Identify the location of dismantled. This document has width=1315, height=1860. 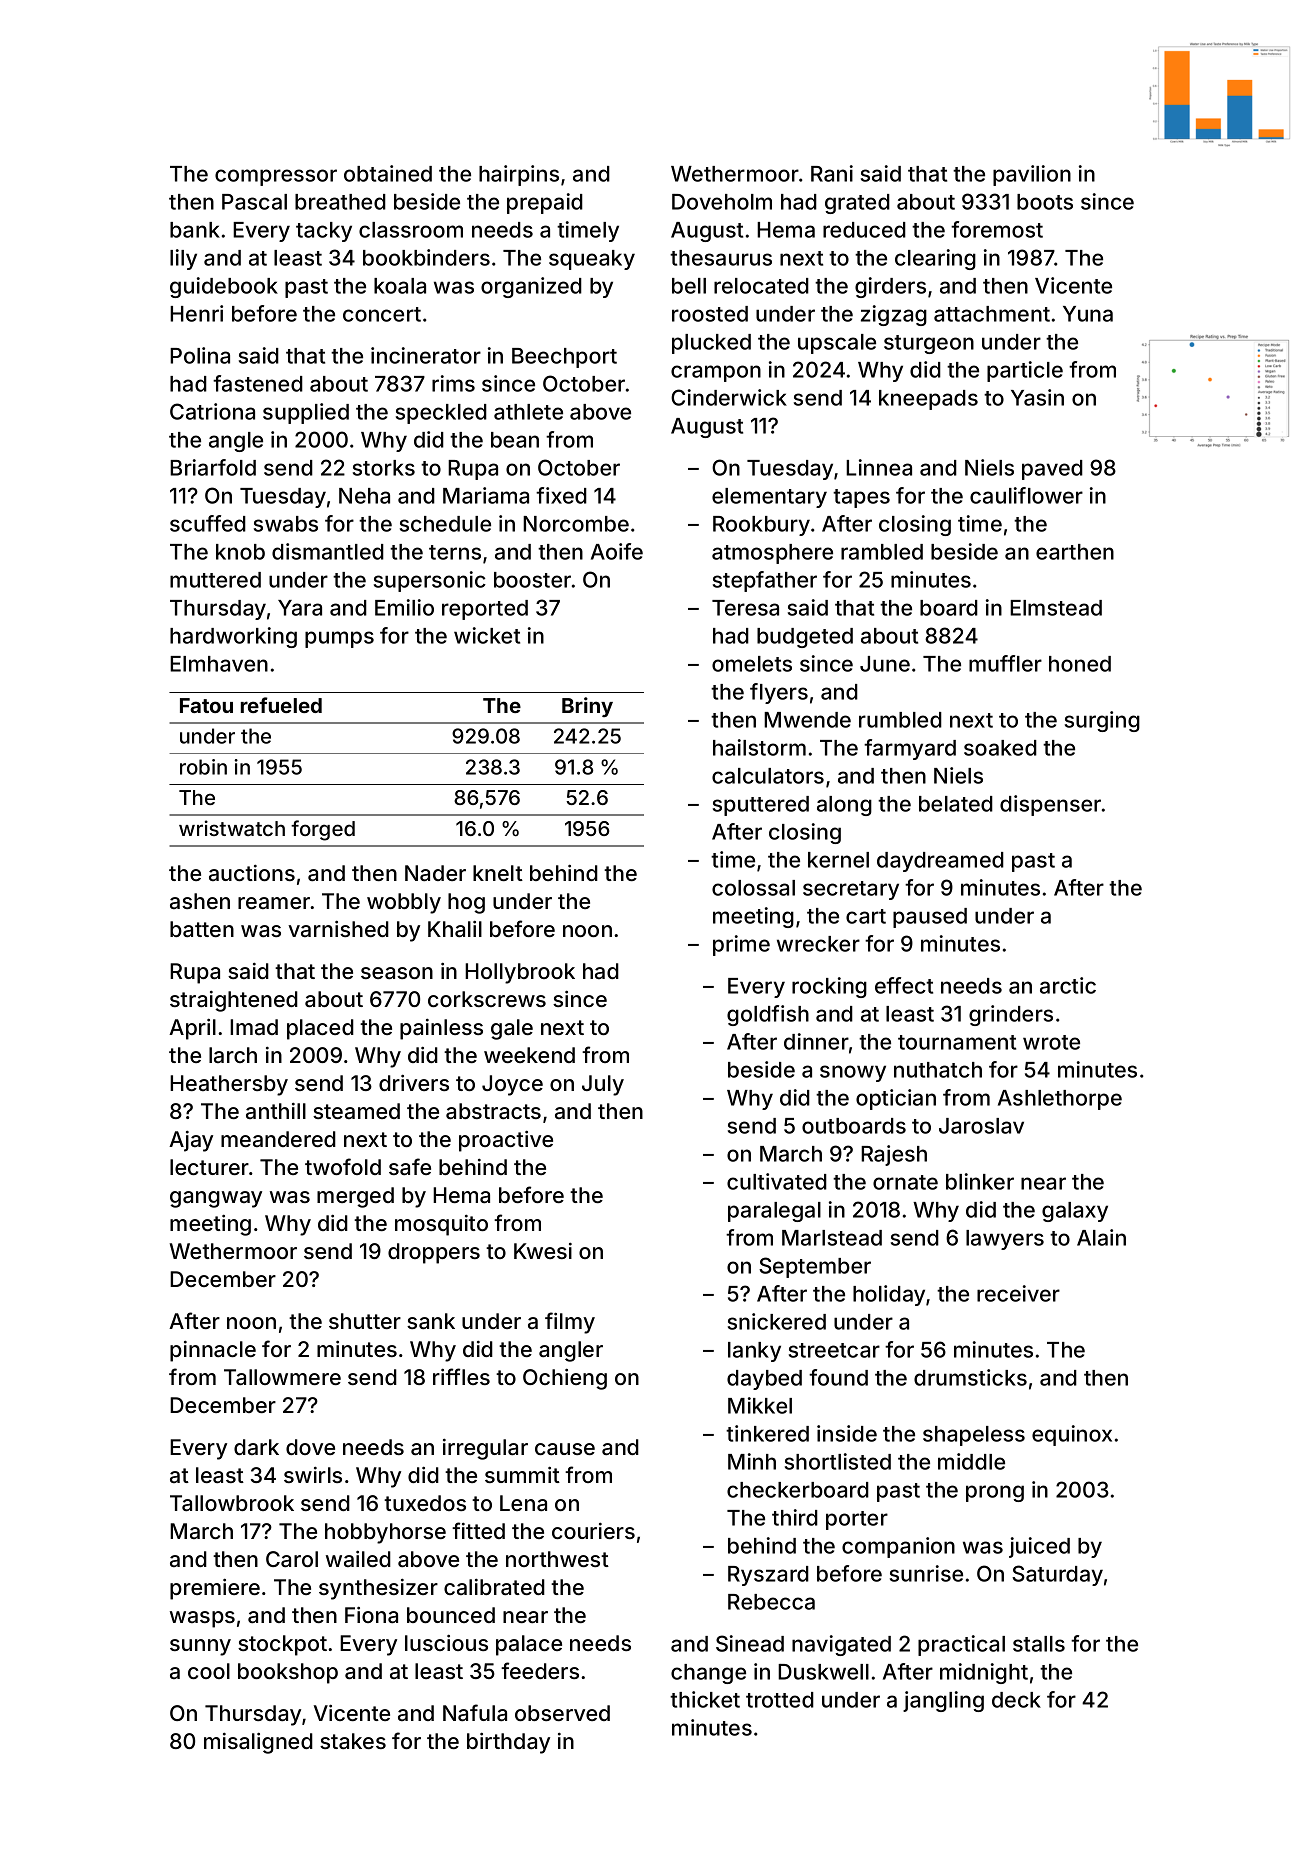
(328, 551).
